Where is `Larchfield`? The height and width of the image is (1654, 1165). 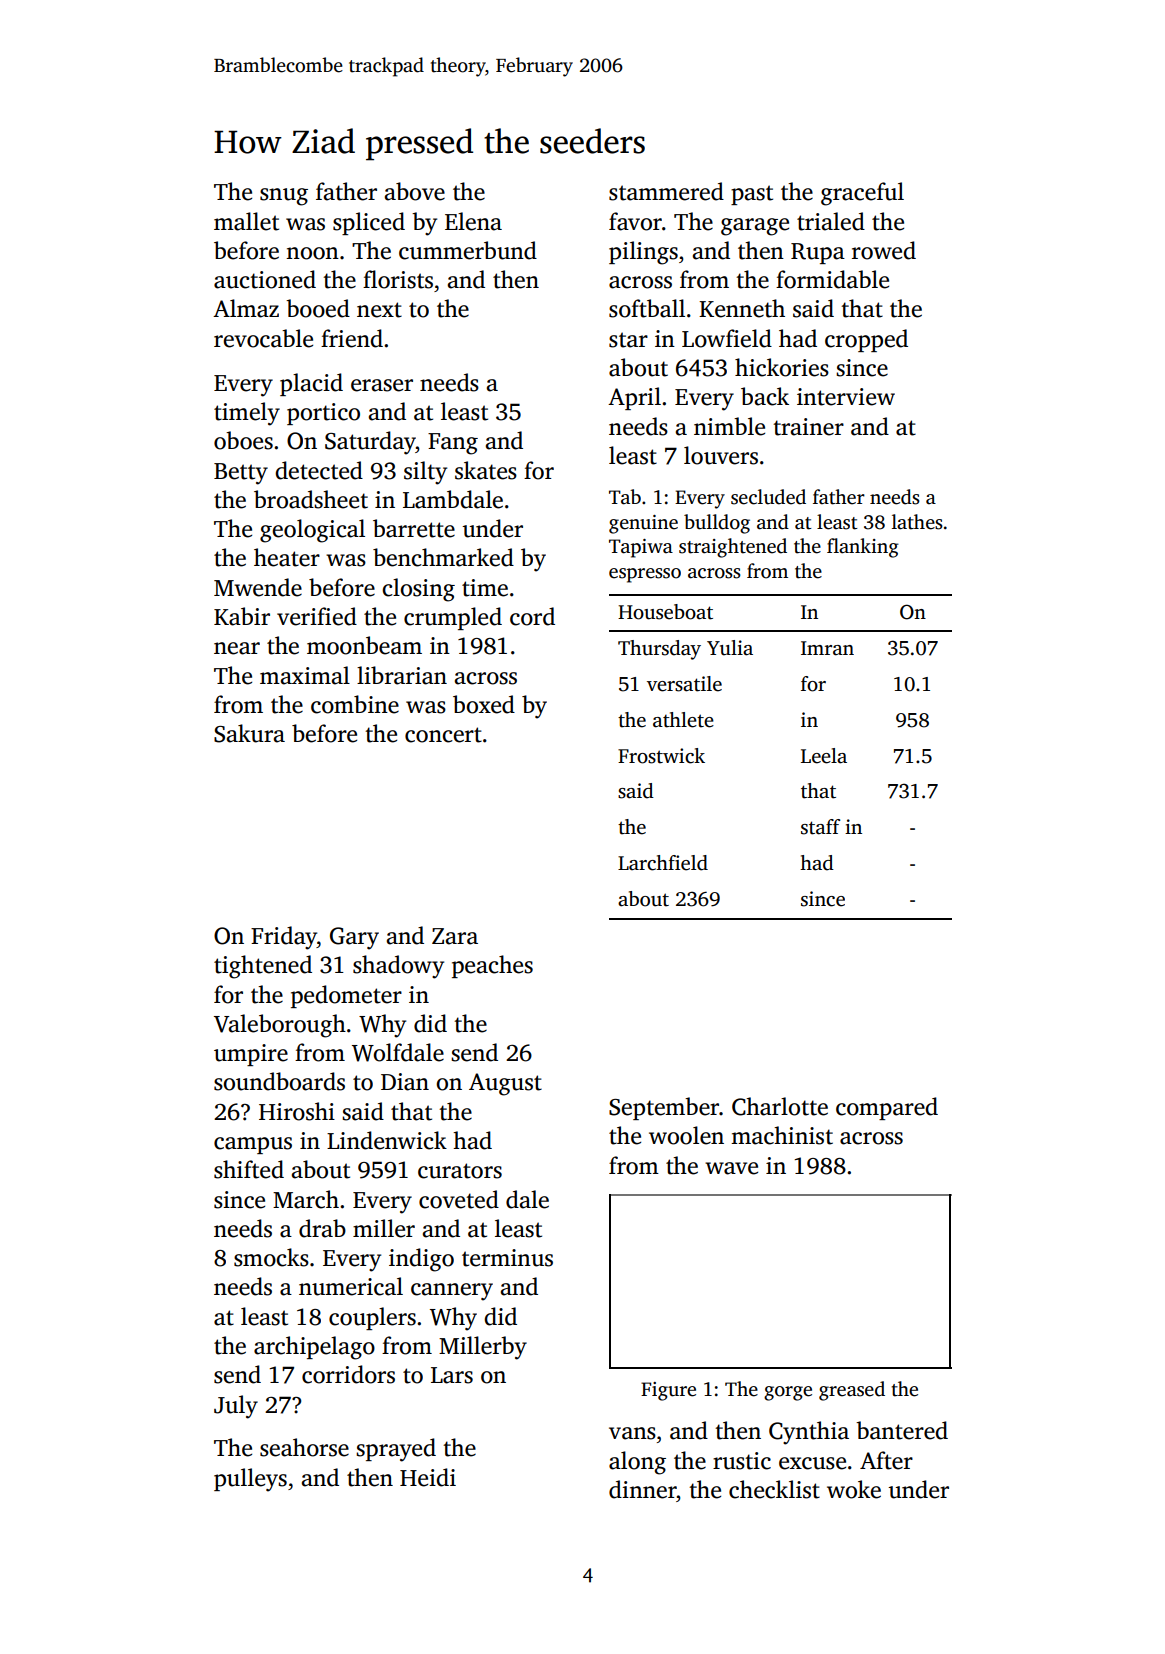
Larchfield is located at coordinates (663, 863).
